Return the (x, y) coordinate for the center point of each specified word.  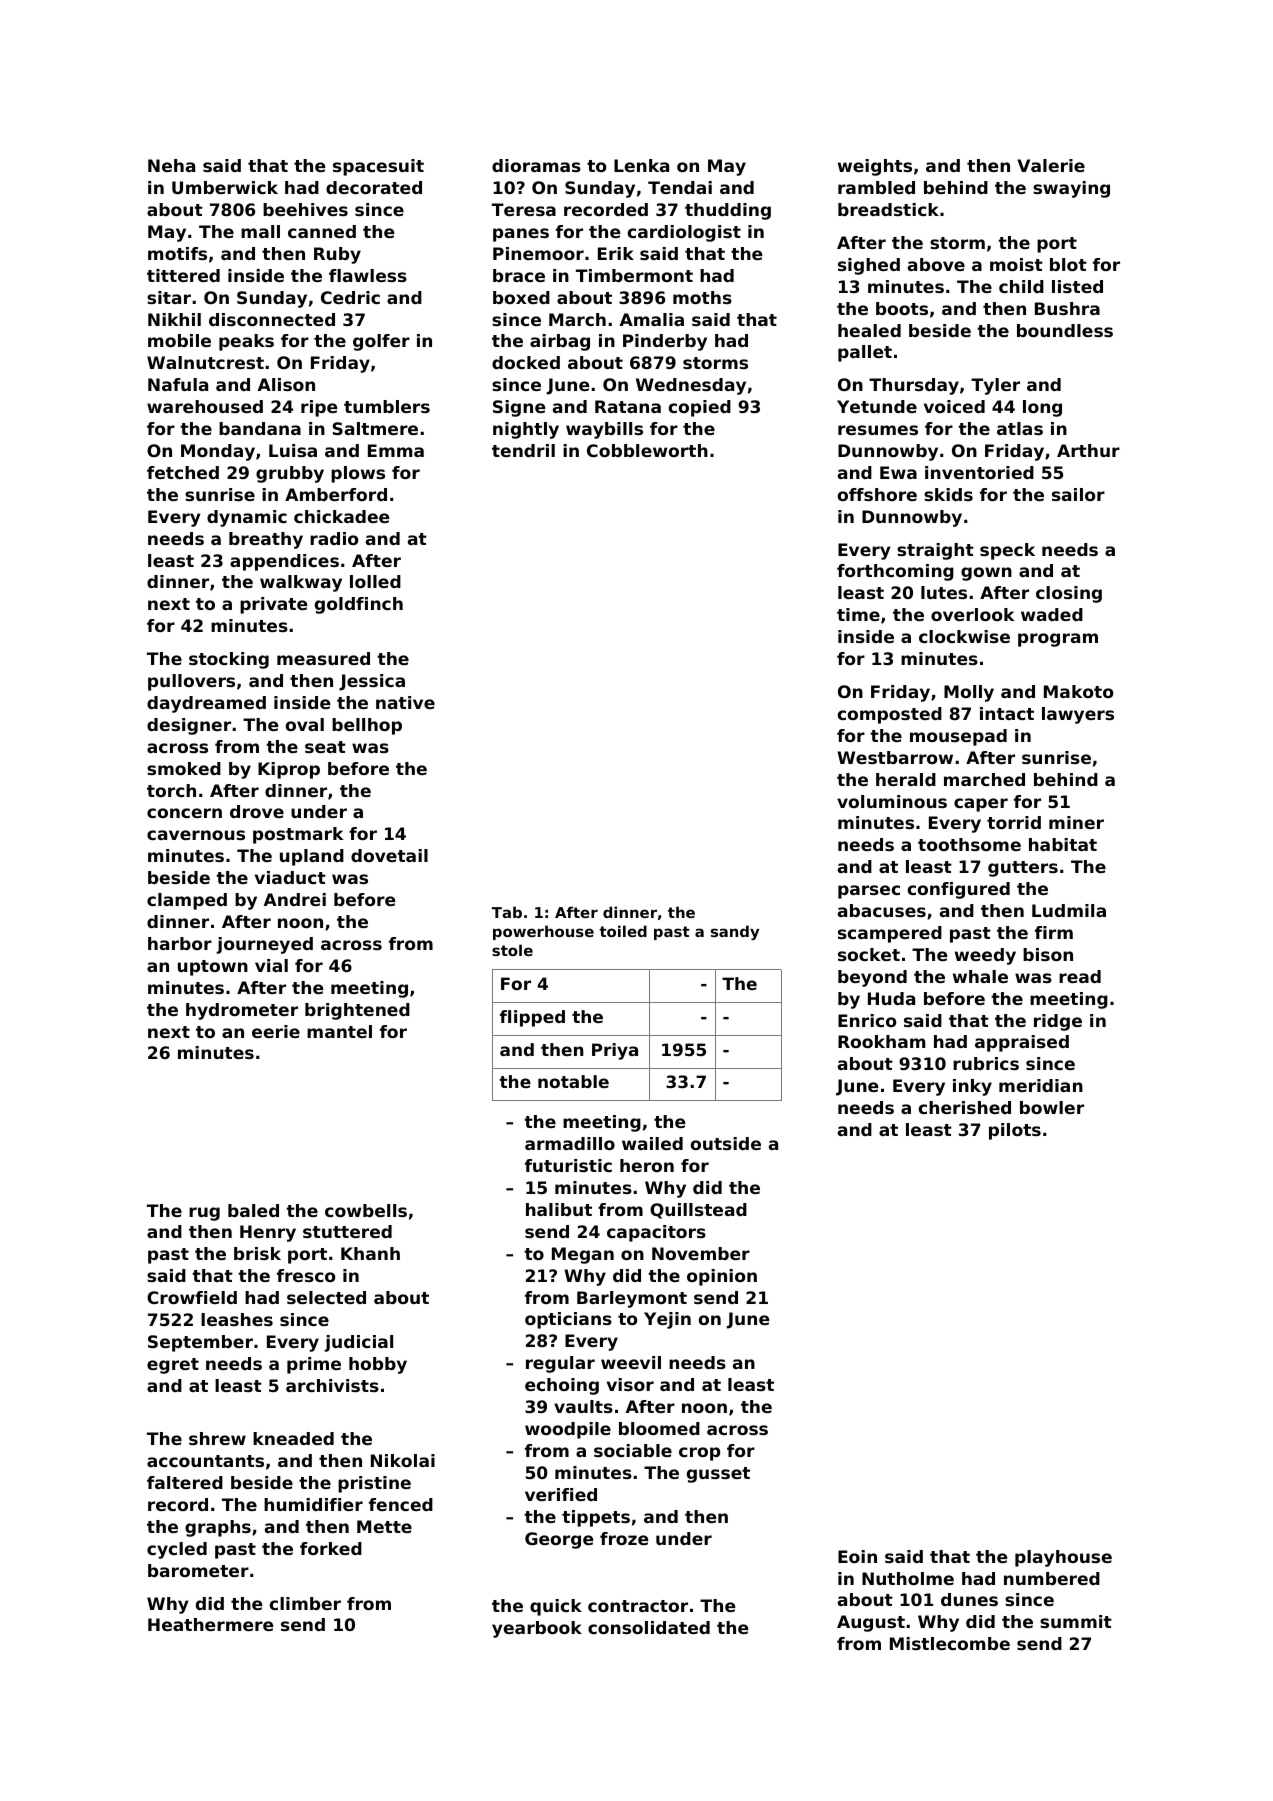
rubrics (986, 1063)
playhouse (1063, 1558)
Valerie (1051, 165)
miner (1076, 822)
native (405, 702)
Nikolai (403, 1460)
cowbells (366, 1210)
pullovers (191, 682)
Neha (171, 165)
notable (573, 1081)
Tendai (680, 187)
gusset (718, 1475)
